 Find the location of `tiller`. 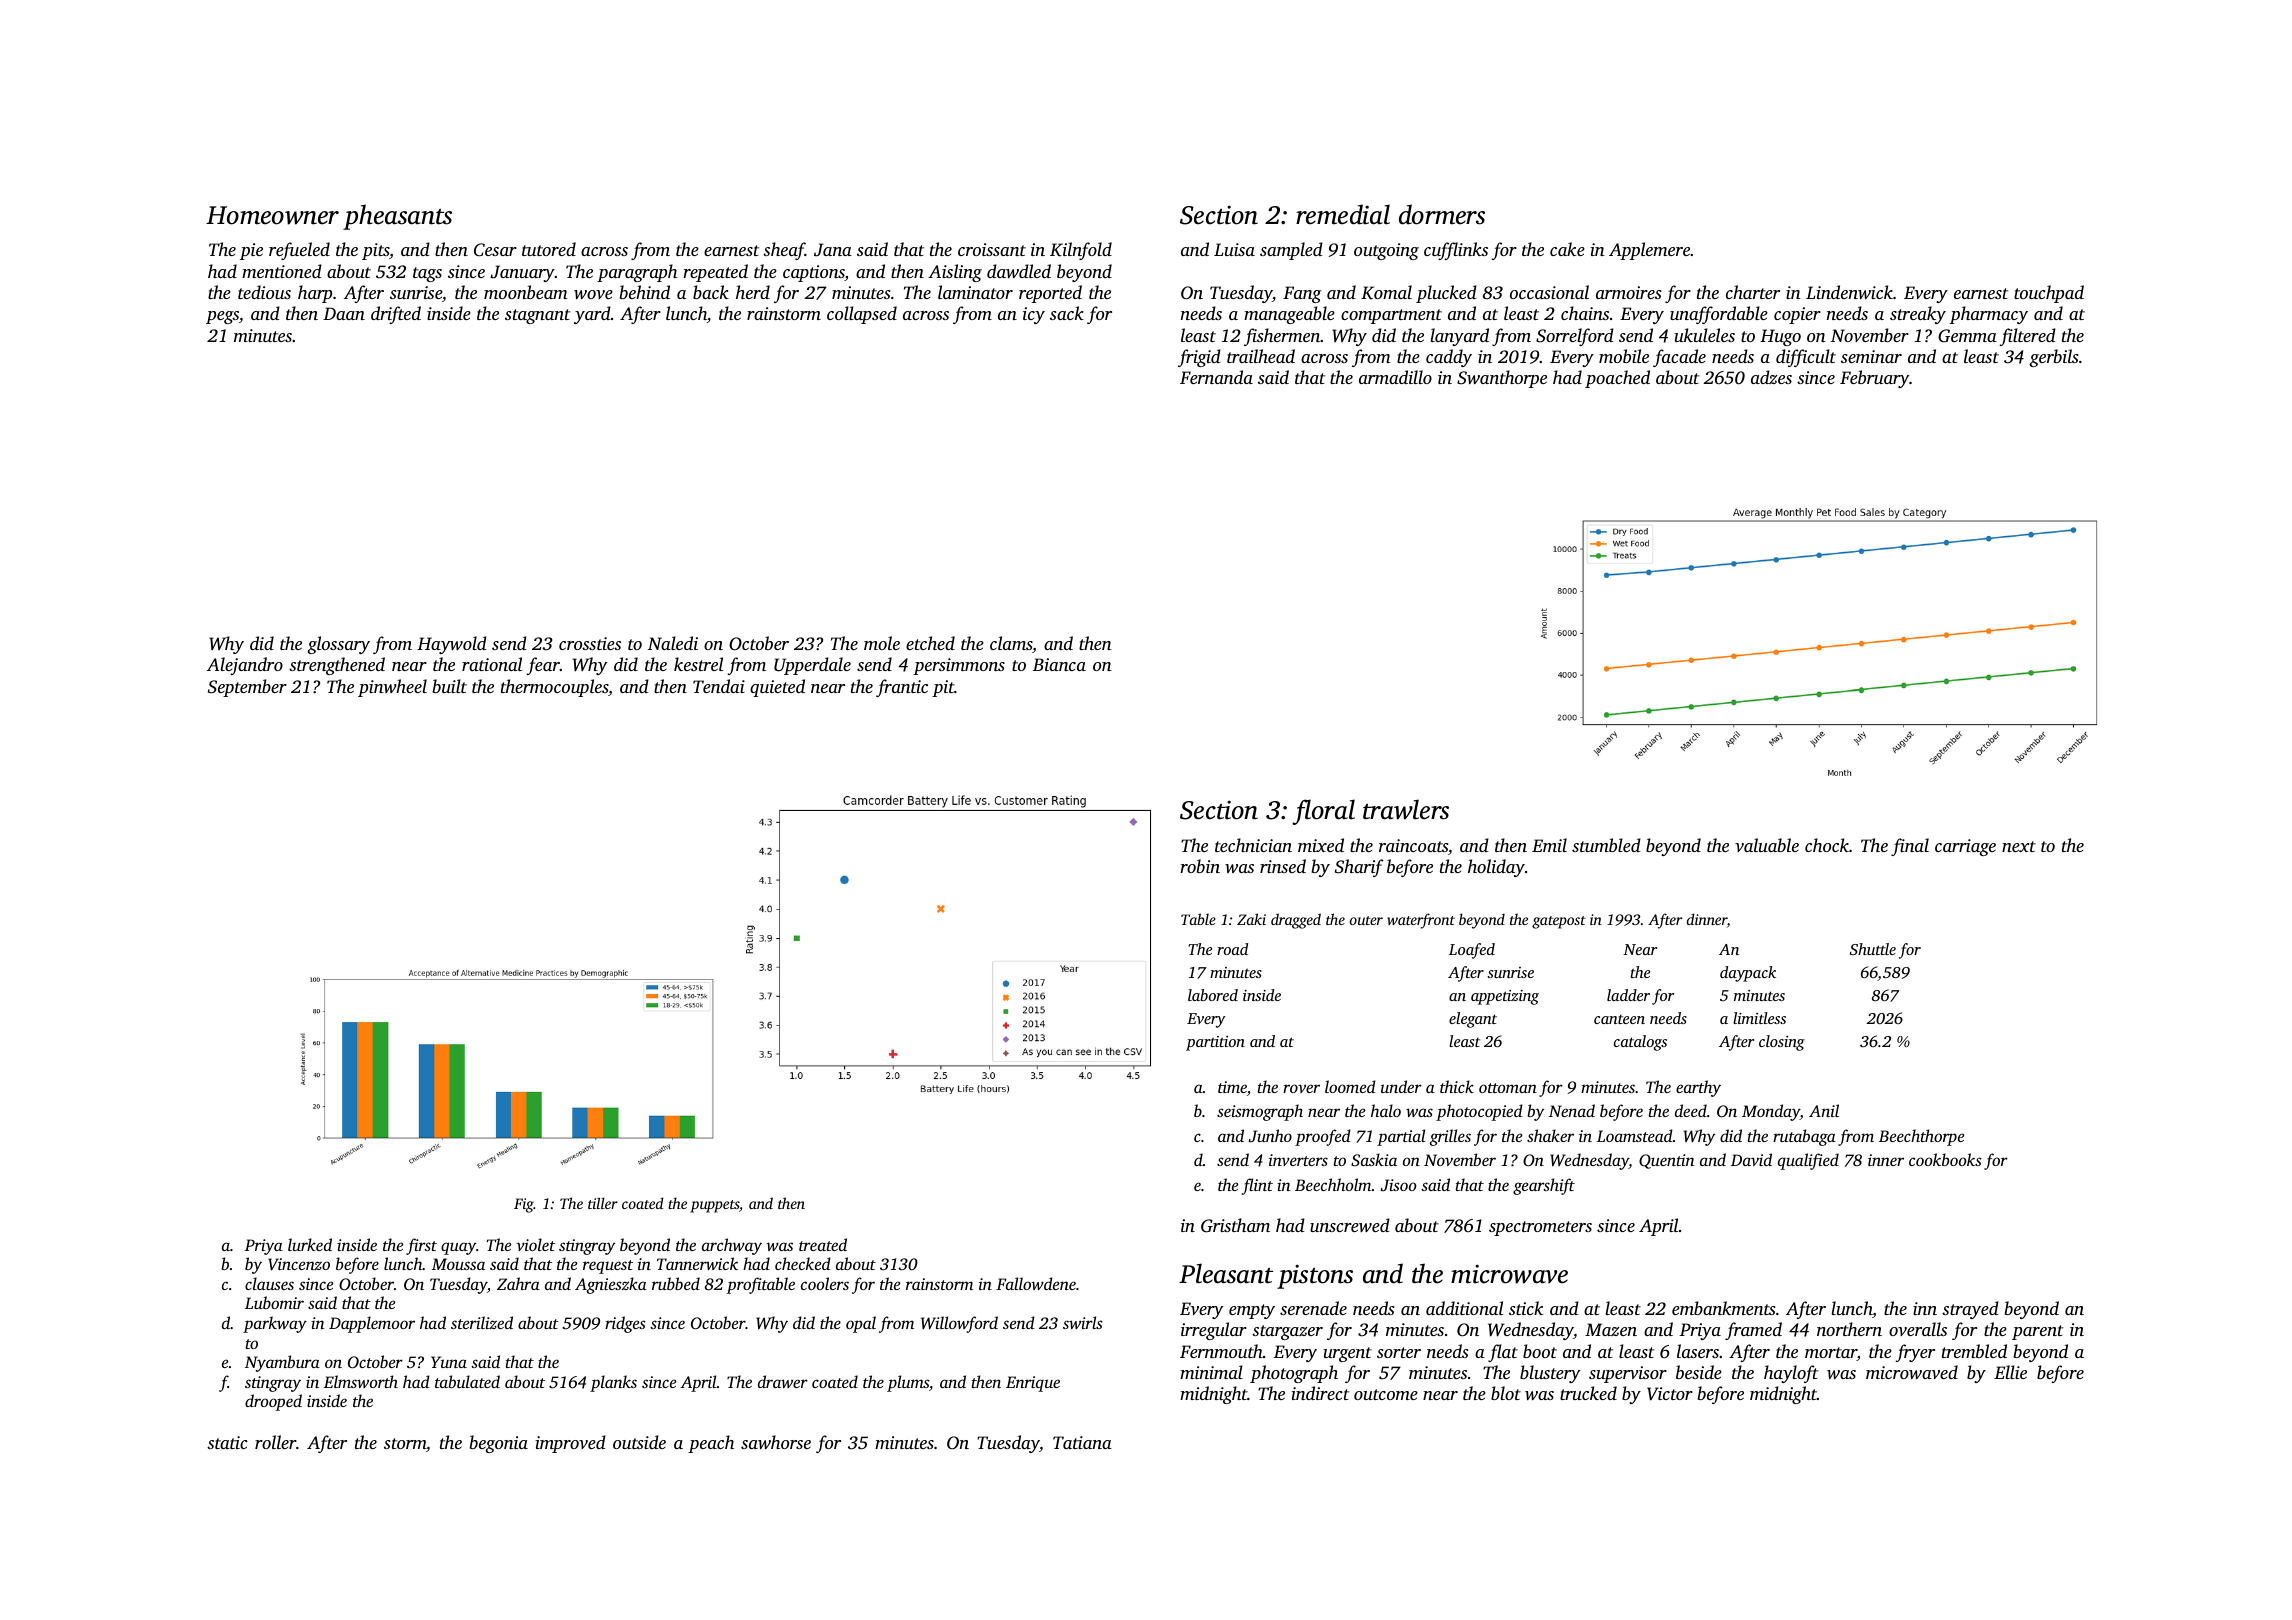

tiller is located at coordinates (603, 1203).
